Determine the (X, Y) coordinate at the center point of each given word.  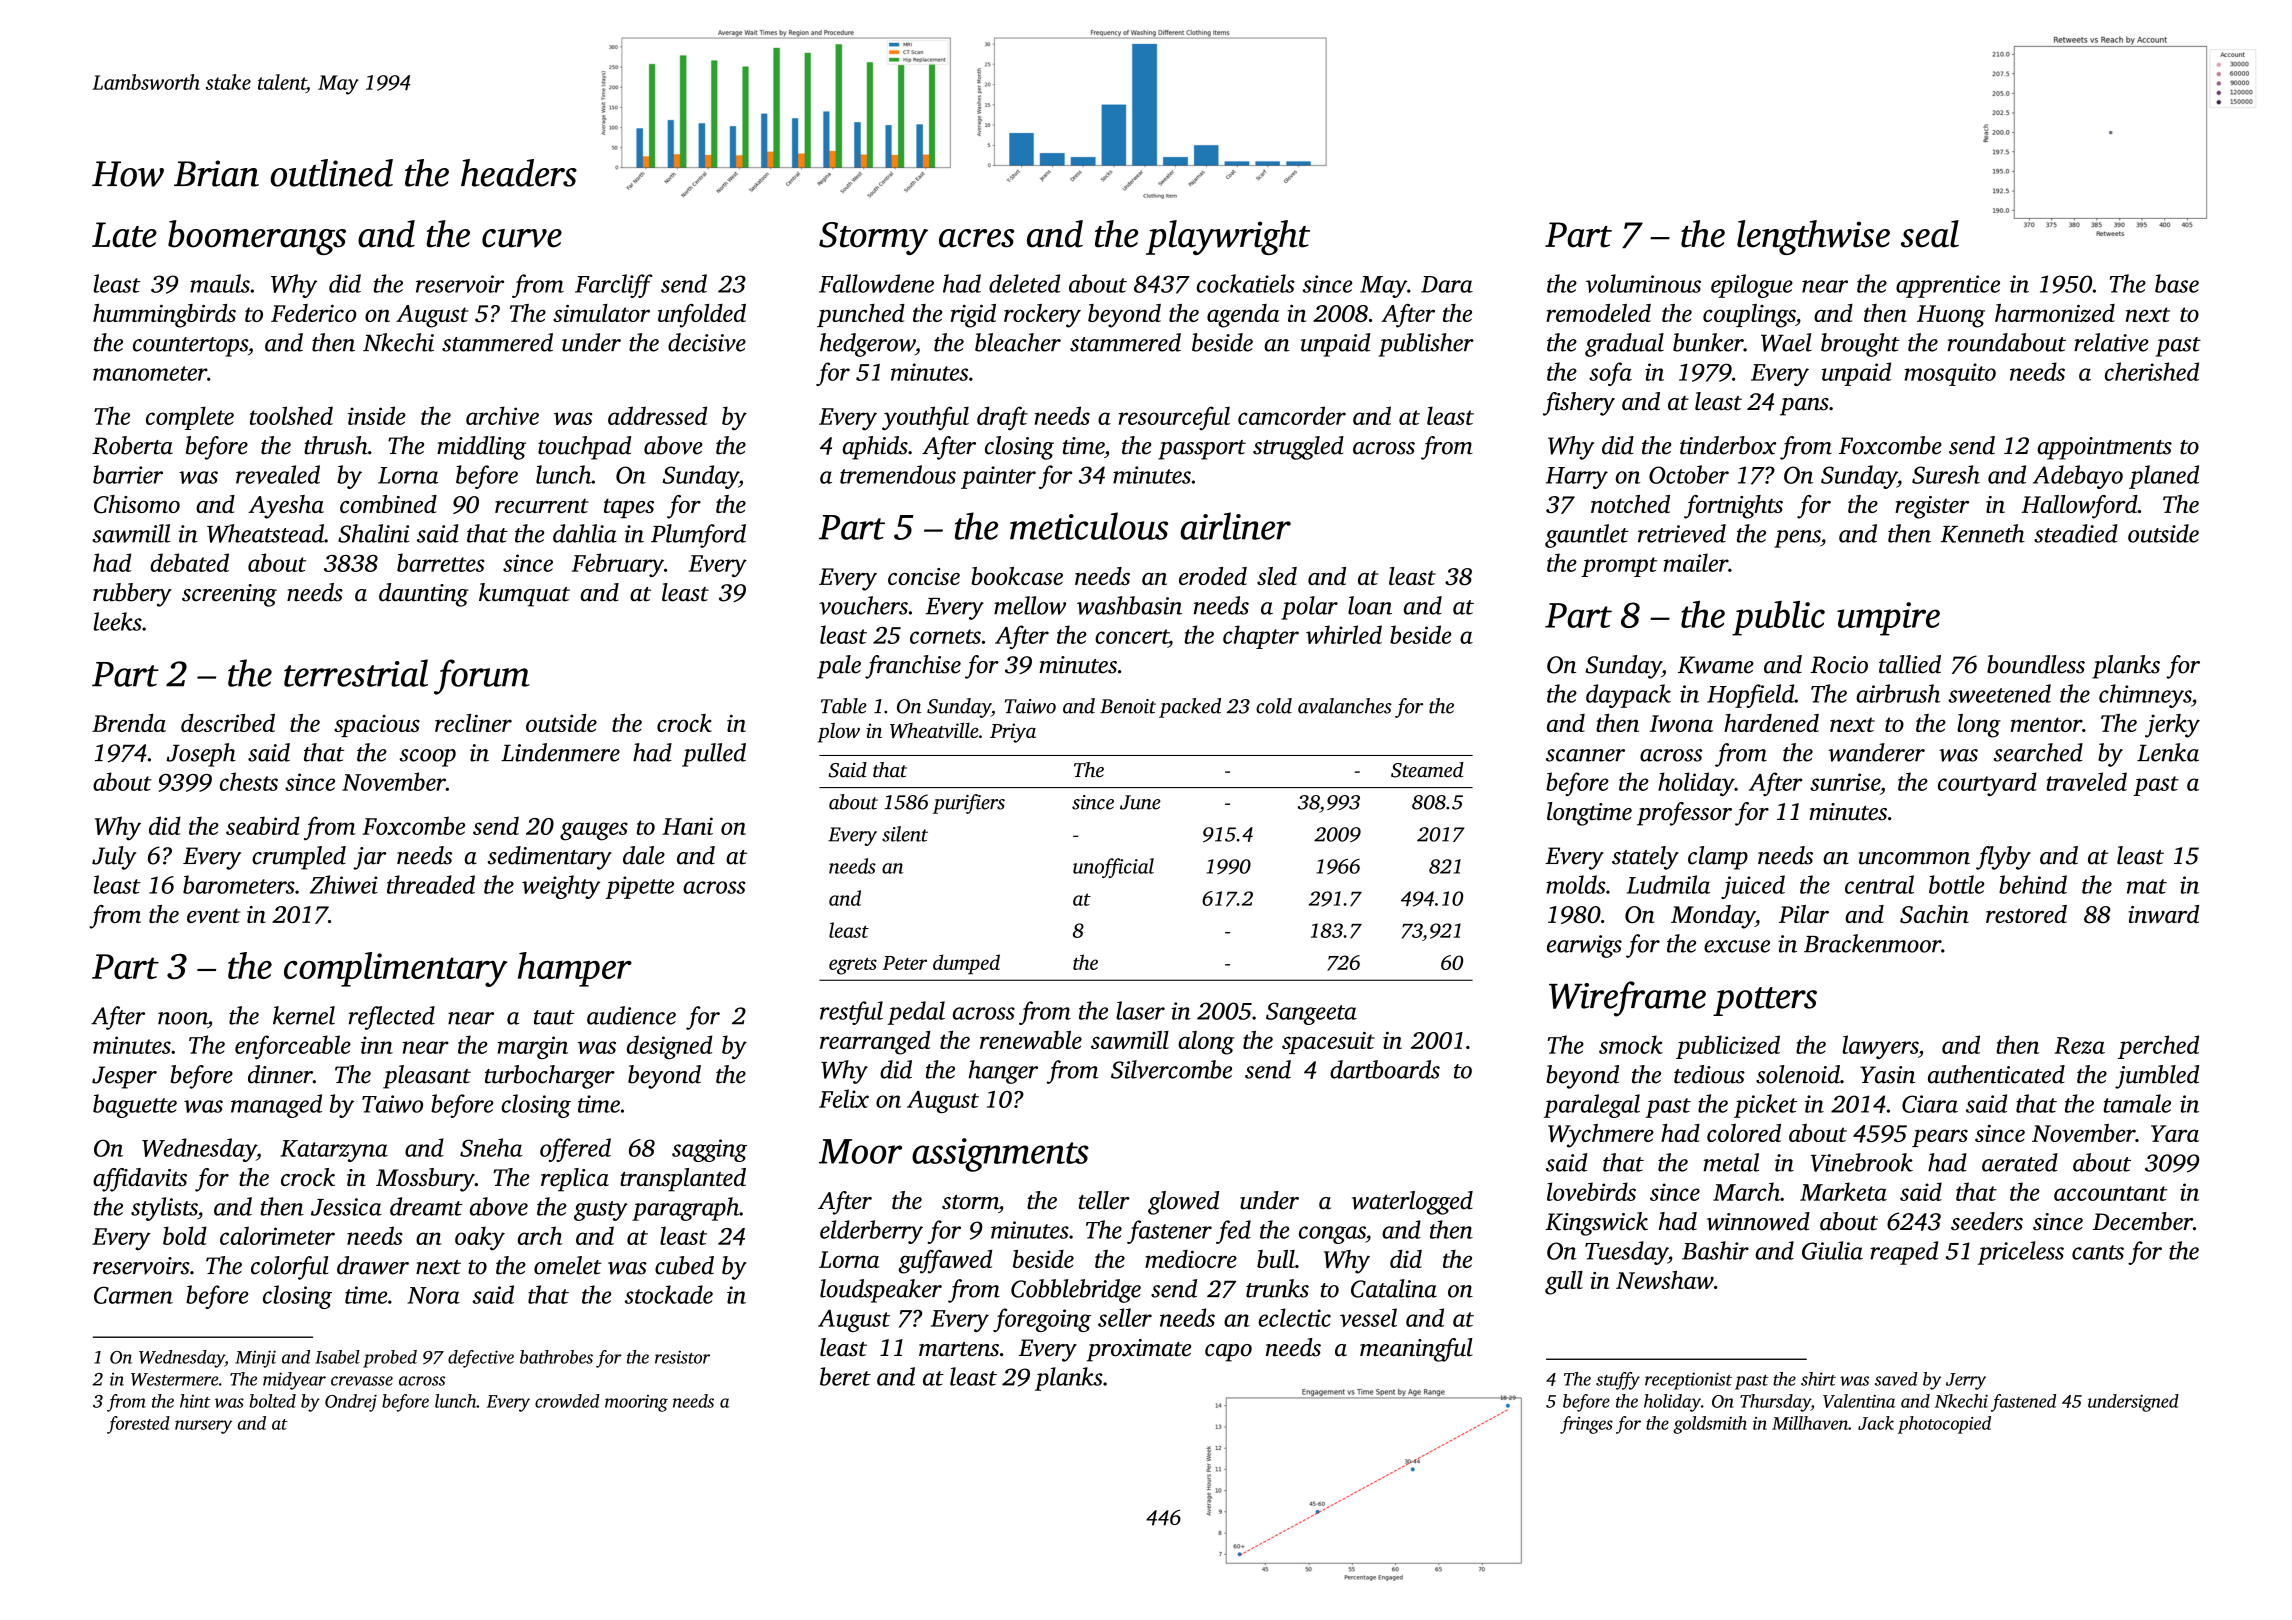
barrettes (441, 562)
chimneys (2145, 696)
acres (976, 238)
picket (1766, 1106)
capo (1228, 1353)
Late (124, 235)
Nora (433, 1295)
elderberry (871, 1232)
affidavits (140, 1180)
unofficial (1113, 868)
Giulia (1832, 1250)
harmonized (2055, 313)
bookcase (1017, 576)
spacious (377, 726)
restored (2026, 914)
